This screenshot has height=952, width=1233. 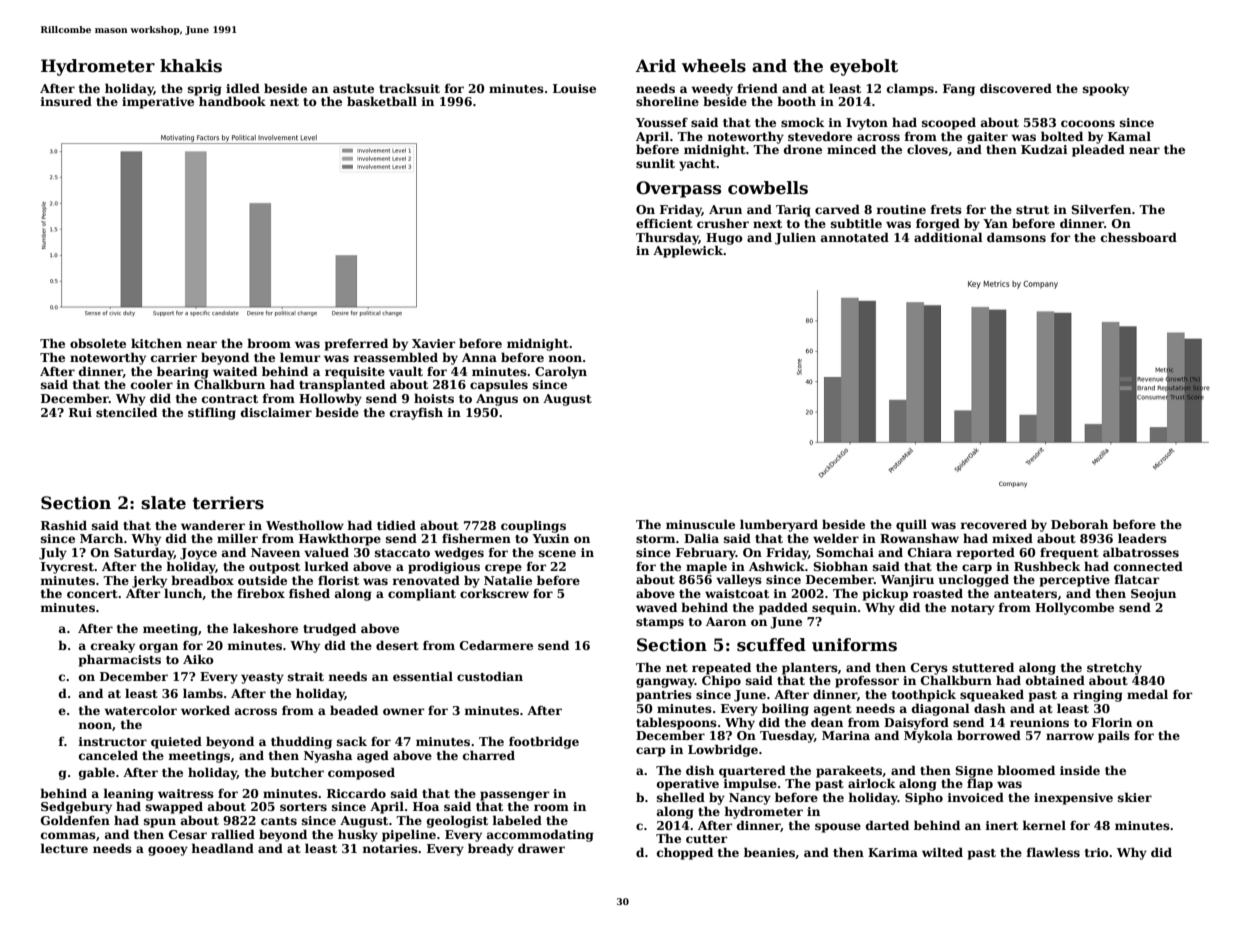 I want to click on Naveen, so click(x=275, y=552).
